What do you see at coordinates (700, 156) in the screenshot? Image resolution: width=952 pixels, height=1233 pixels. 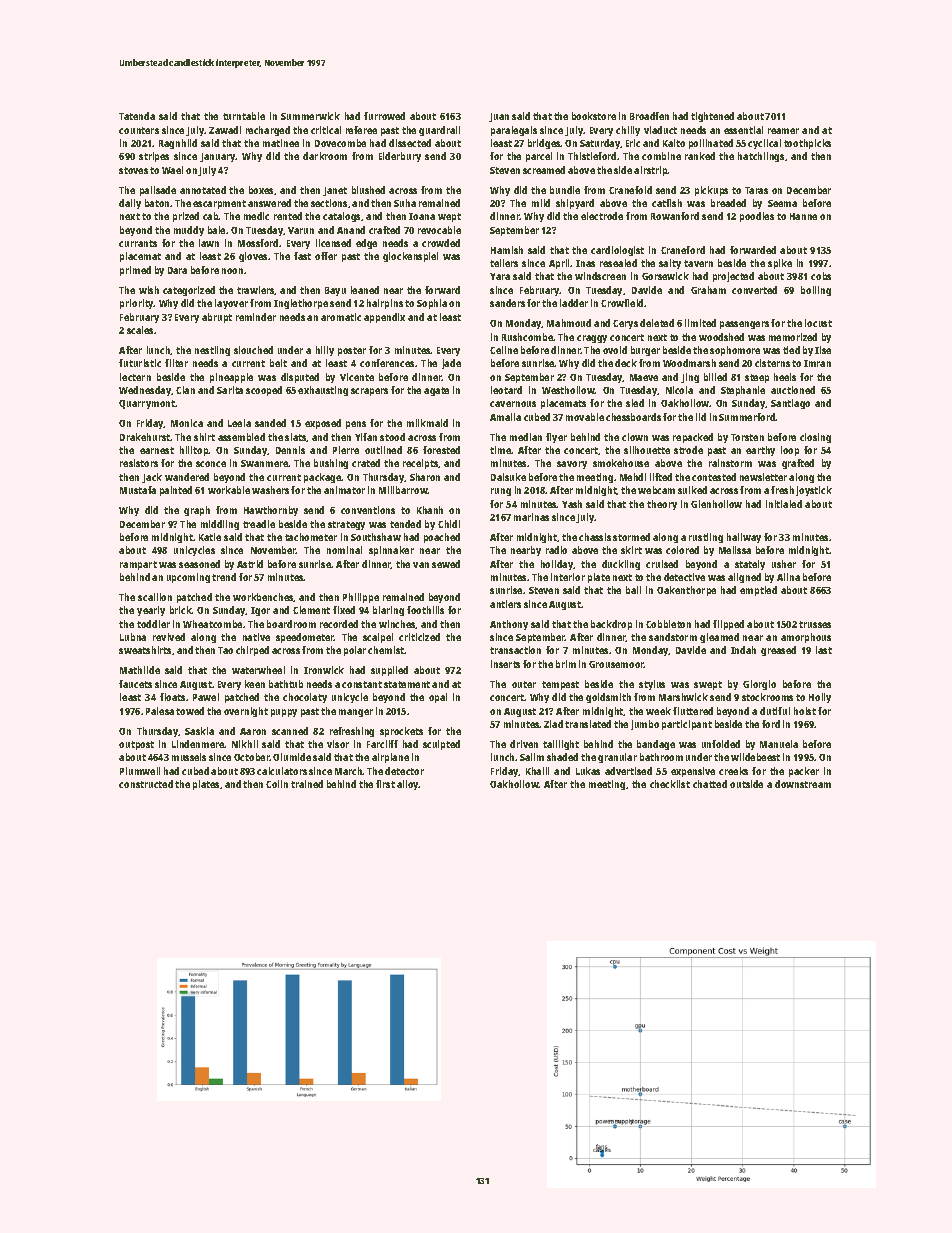 I see `ranked` at bounding box center [700, 156].
